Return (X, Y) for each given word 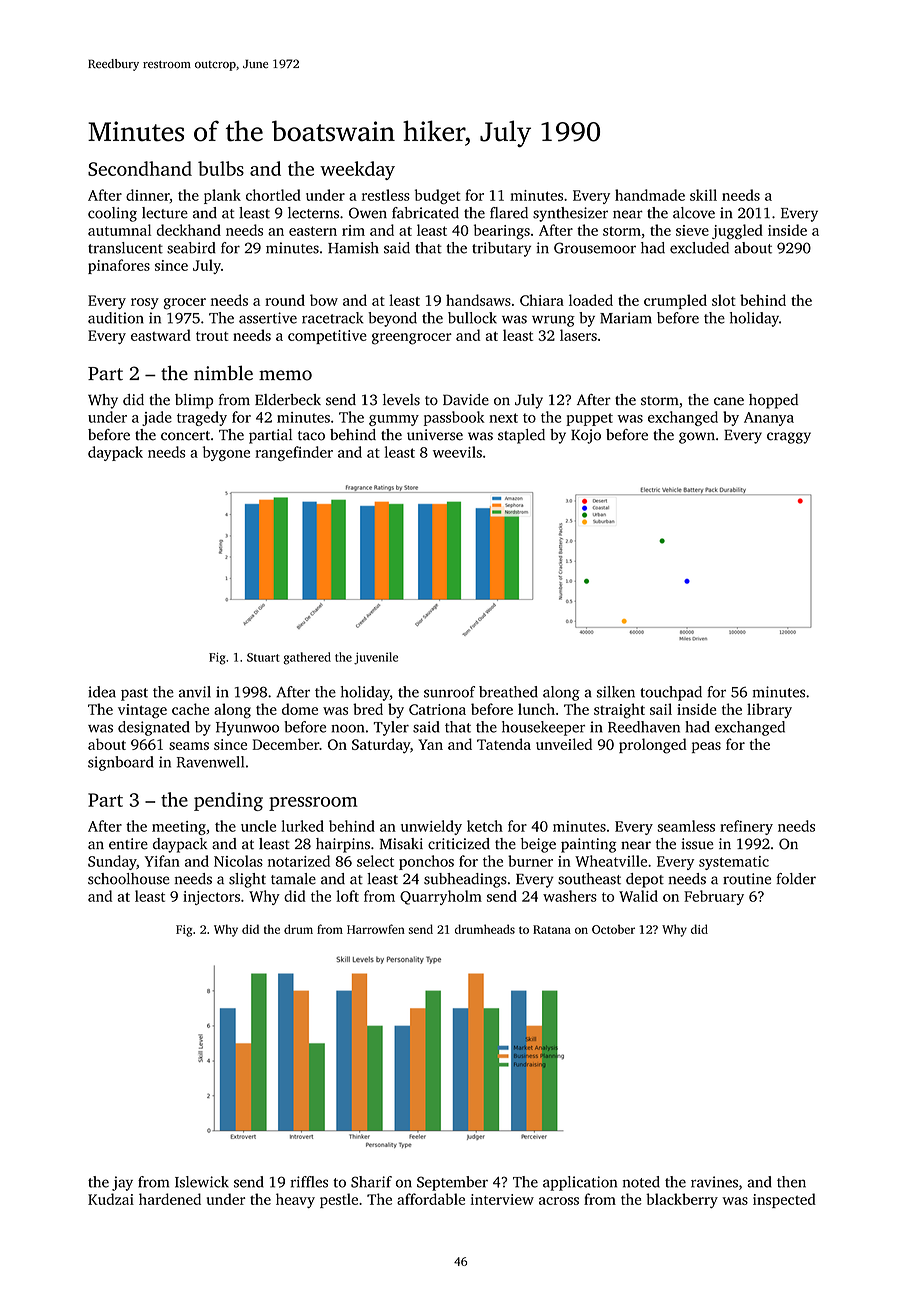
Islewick (202, 1182)
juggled (737, 231)
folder (796, 879)
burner (530, 861)
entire (128, 844)
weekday (357, 170)
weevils (457, 452)
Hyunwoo (247, 729)
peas (706, 747)
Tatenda (504, 744)
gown (697, 438)
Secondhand (140, 168)
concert (185, 436)
